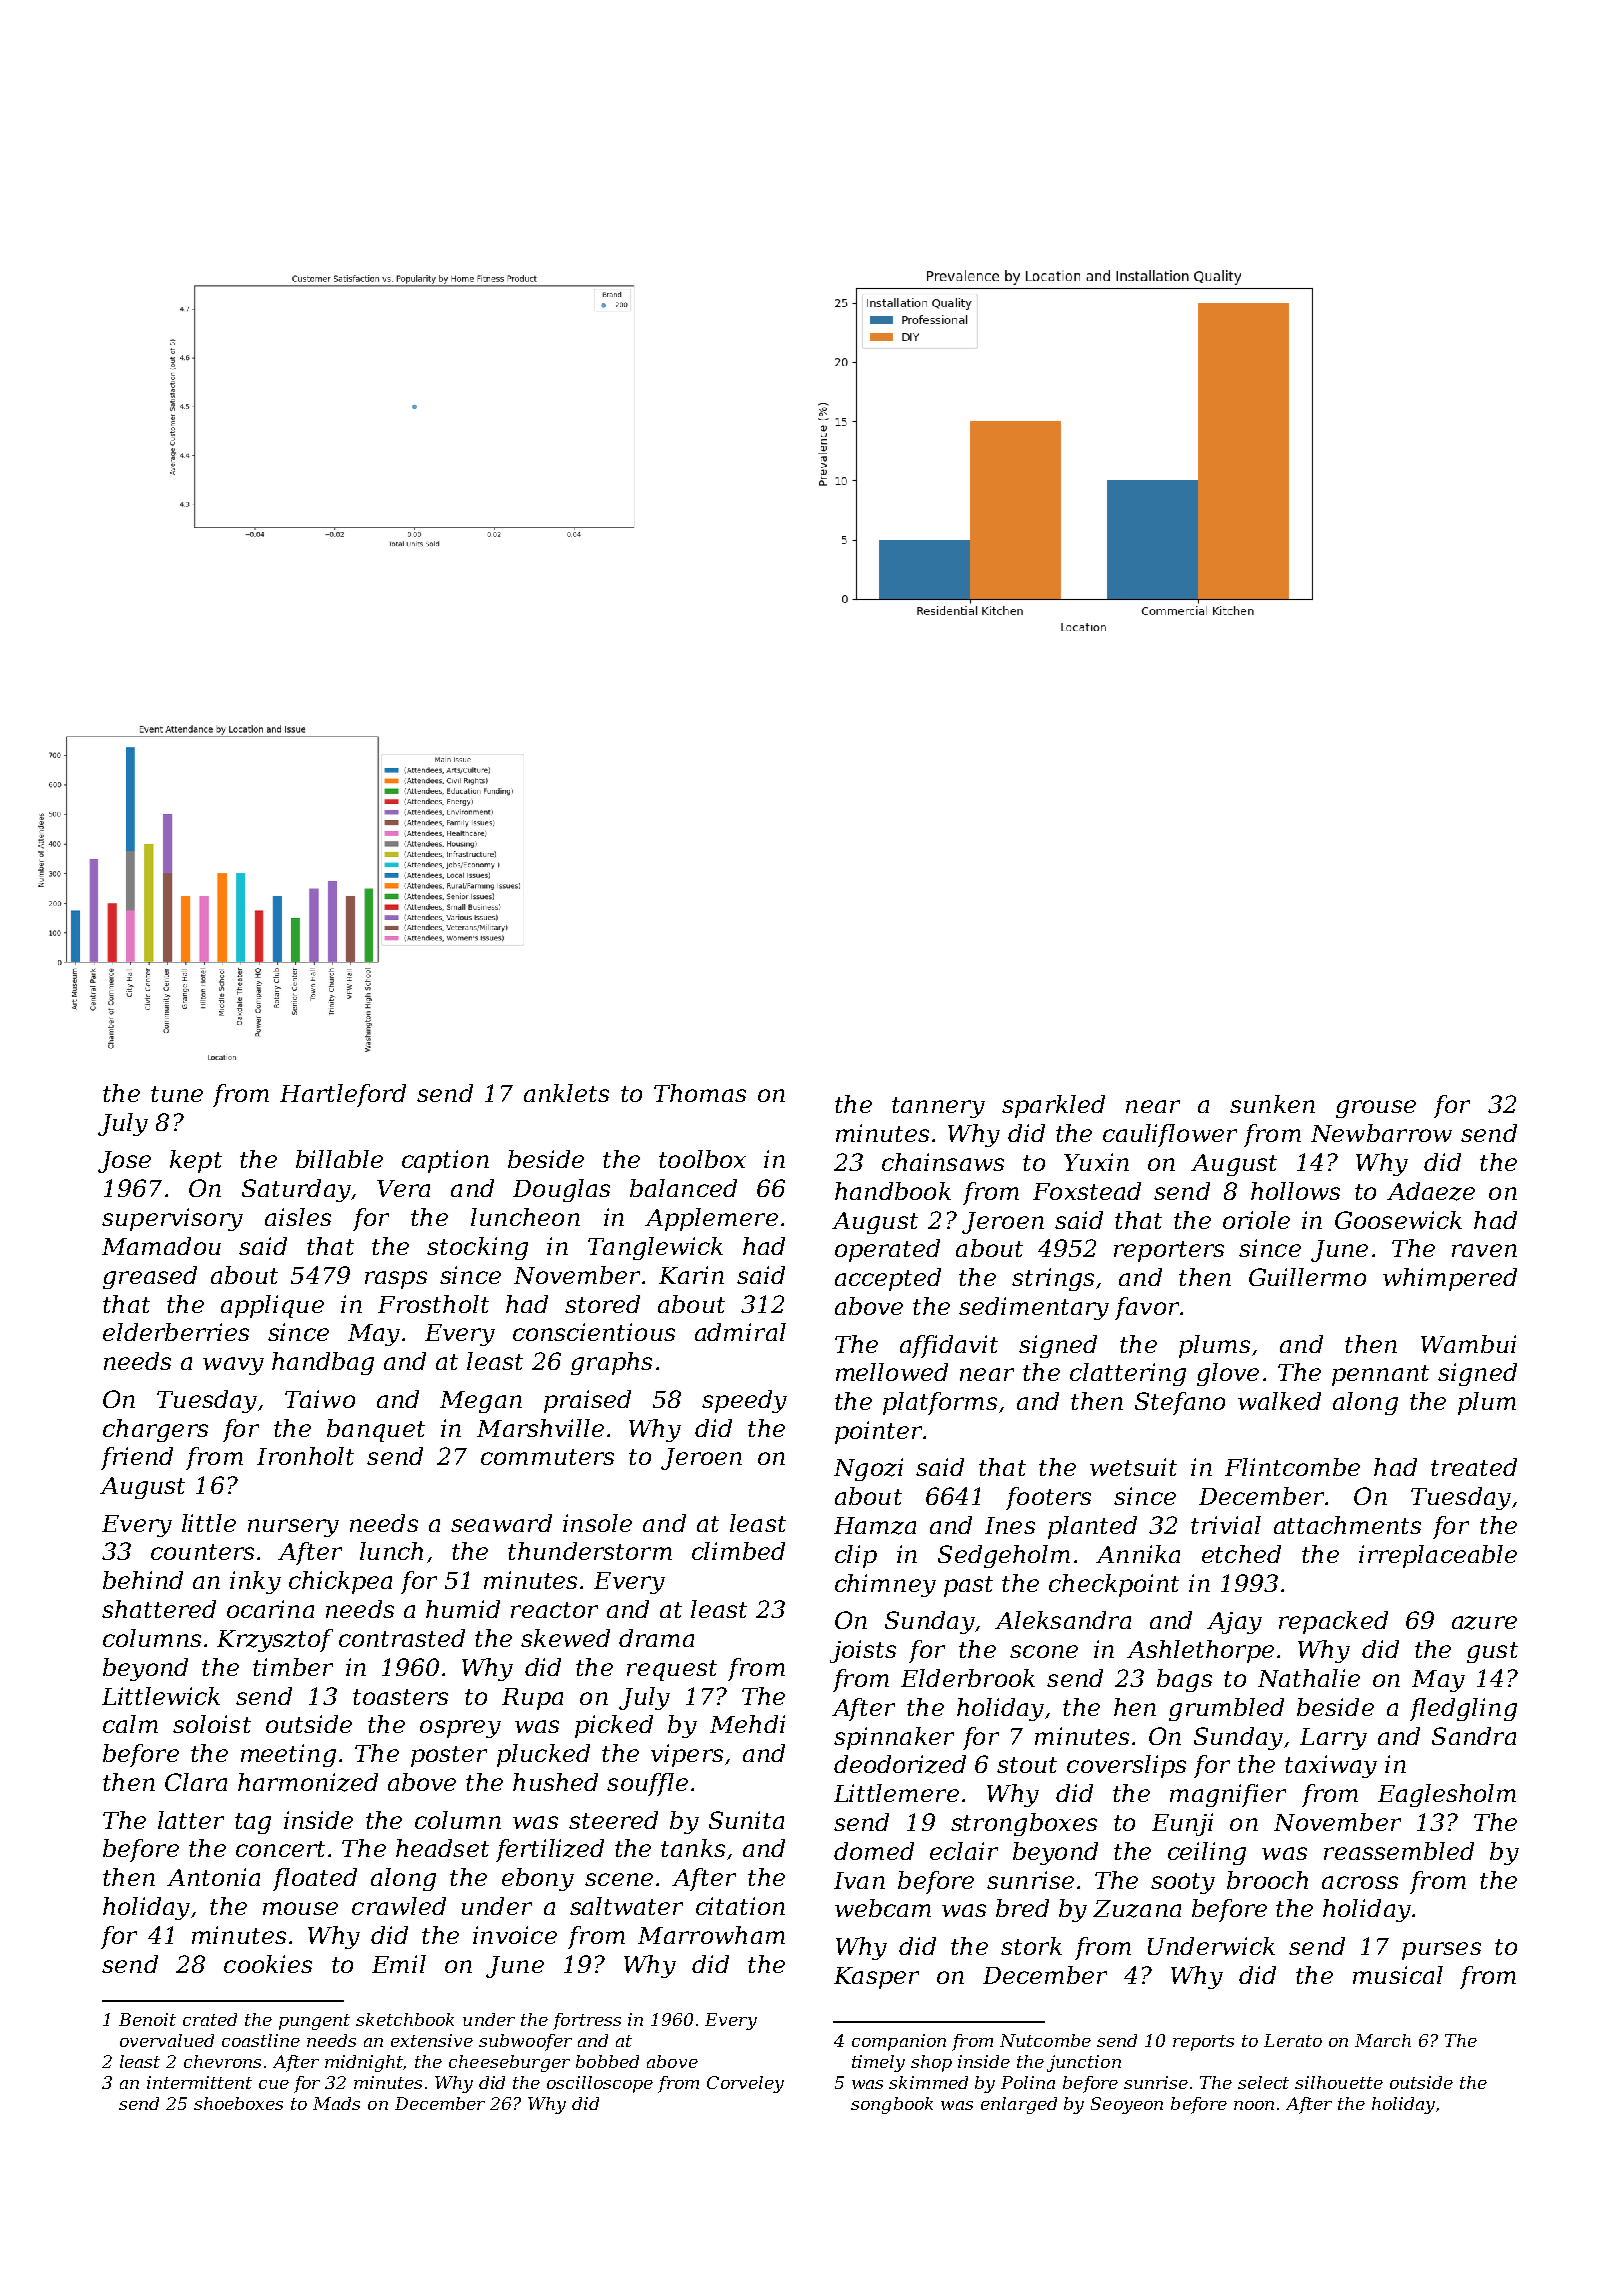  I want to click on Karin, so click(691, 1275).
